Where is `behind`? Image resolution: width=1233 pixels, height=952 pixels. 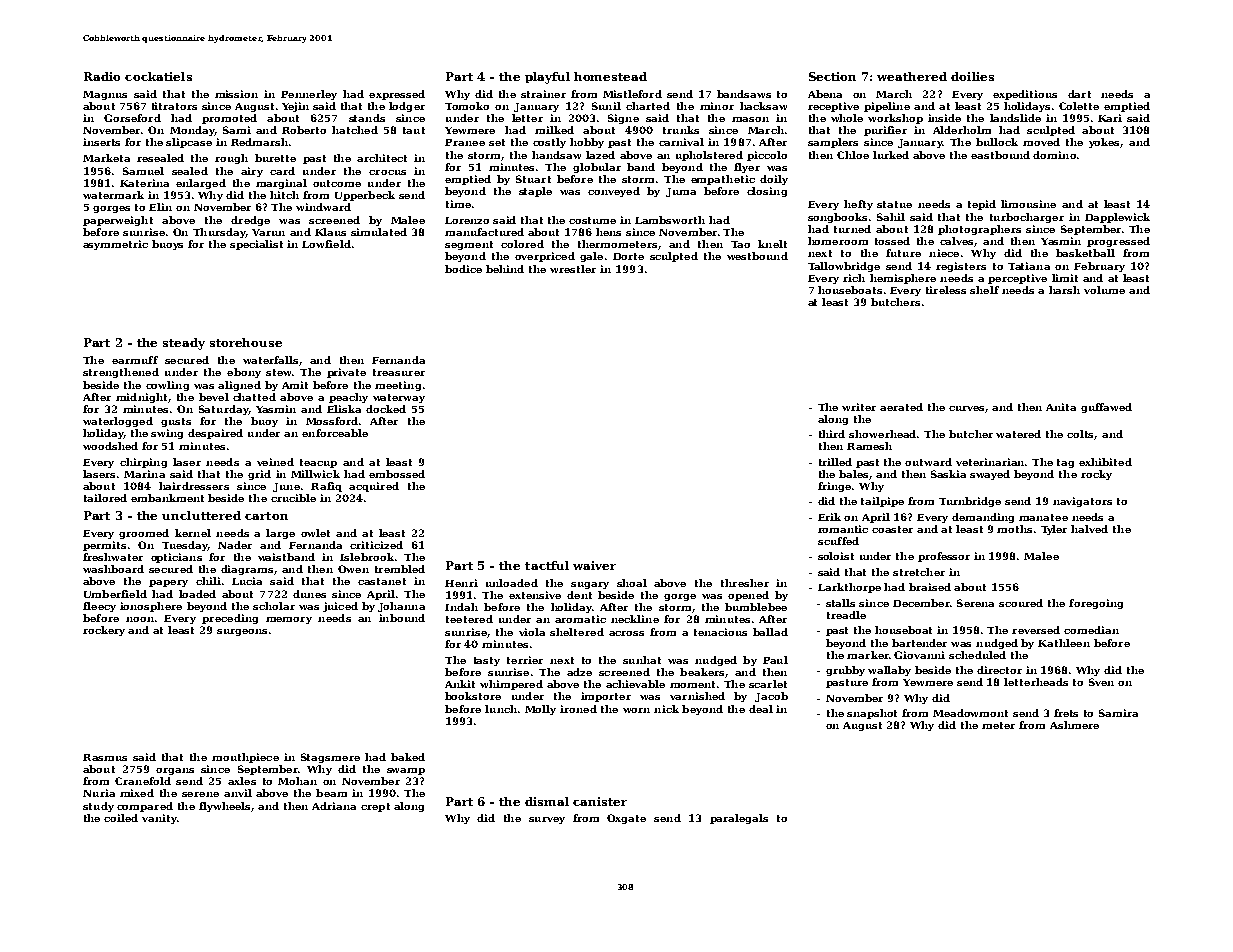
behind is located at coordinates (505, 269).
